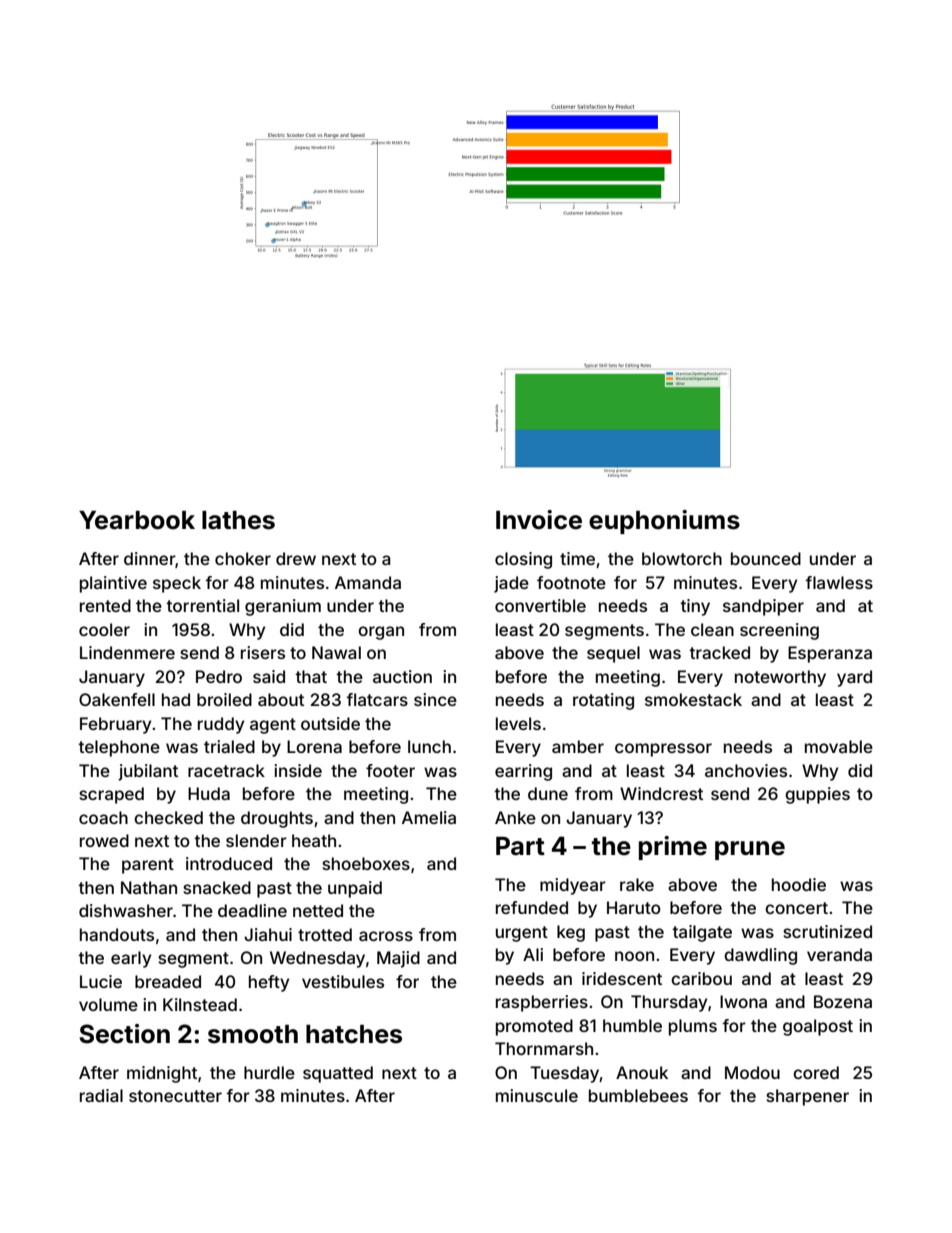  I want to click on euphoniums, so click(664, 522).
